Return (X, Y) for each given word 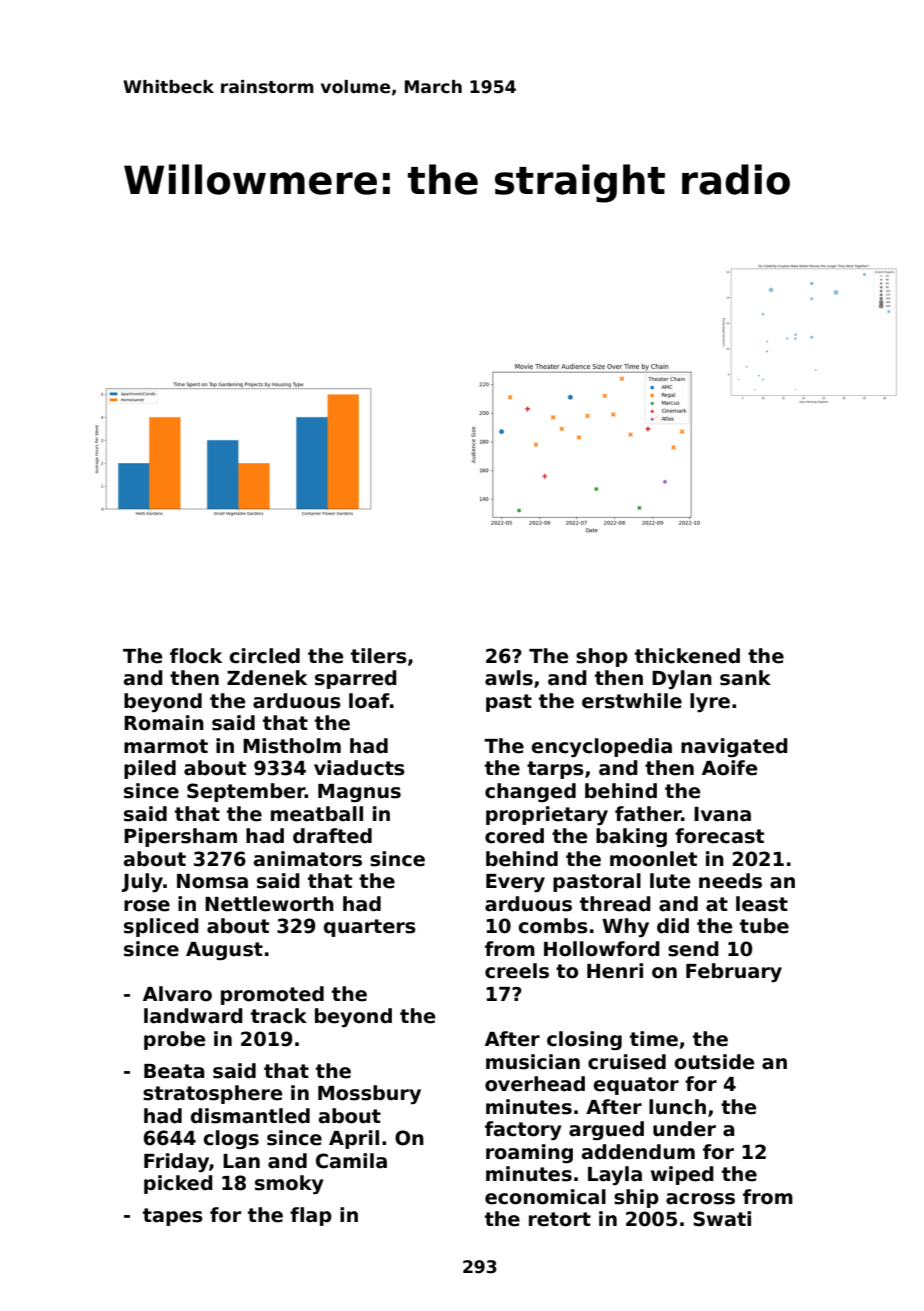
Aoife (729, 768)
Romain (164, 723)
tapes (173, 1217)
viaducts (359, 768)
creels (517, 971)
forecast (719, 836)
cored (514, 836)
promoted (272, 995)
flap (311, 1216)
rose (147, 906)
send (693, 949)
